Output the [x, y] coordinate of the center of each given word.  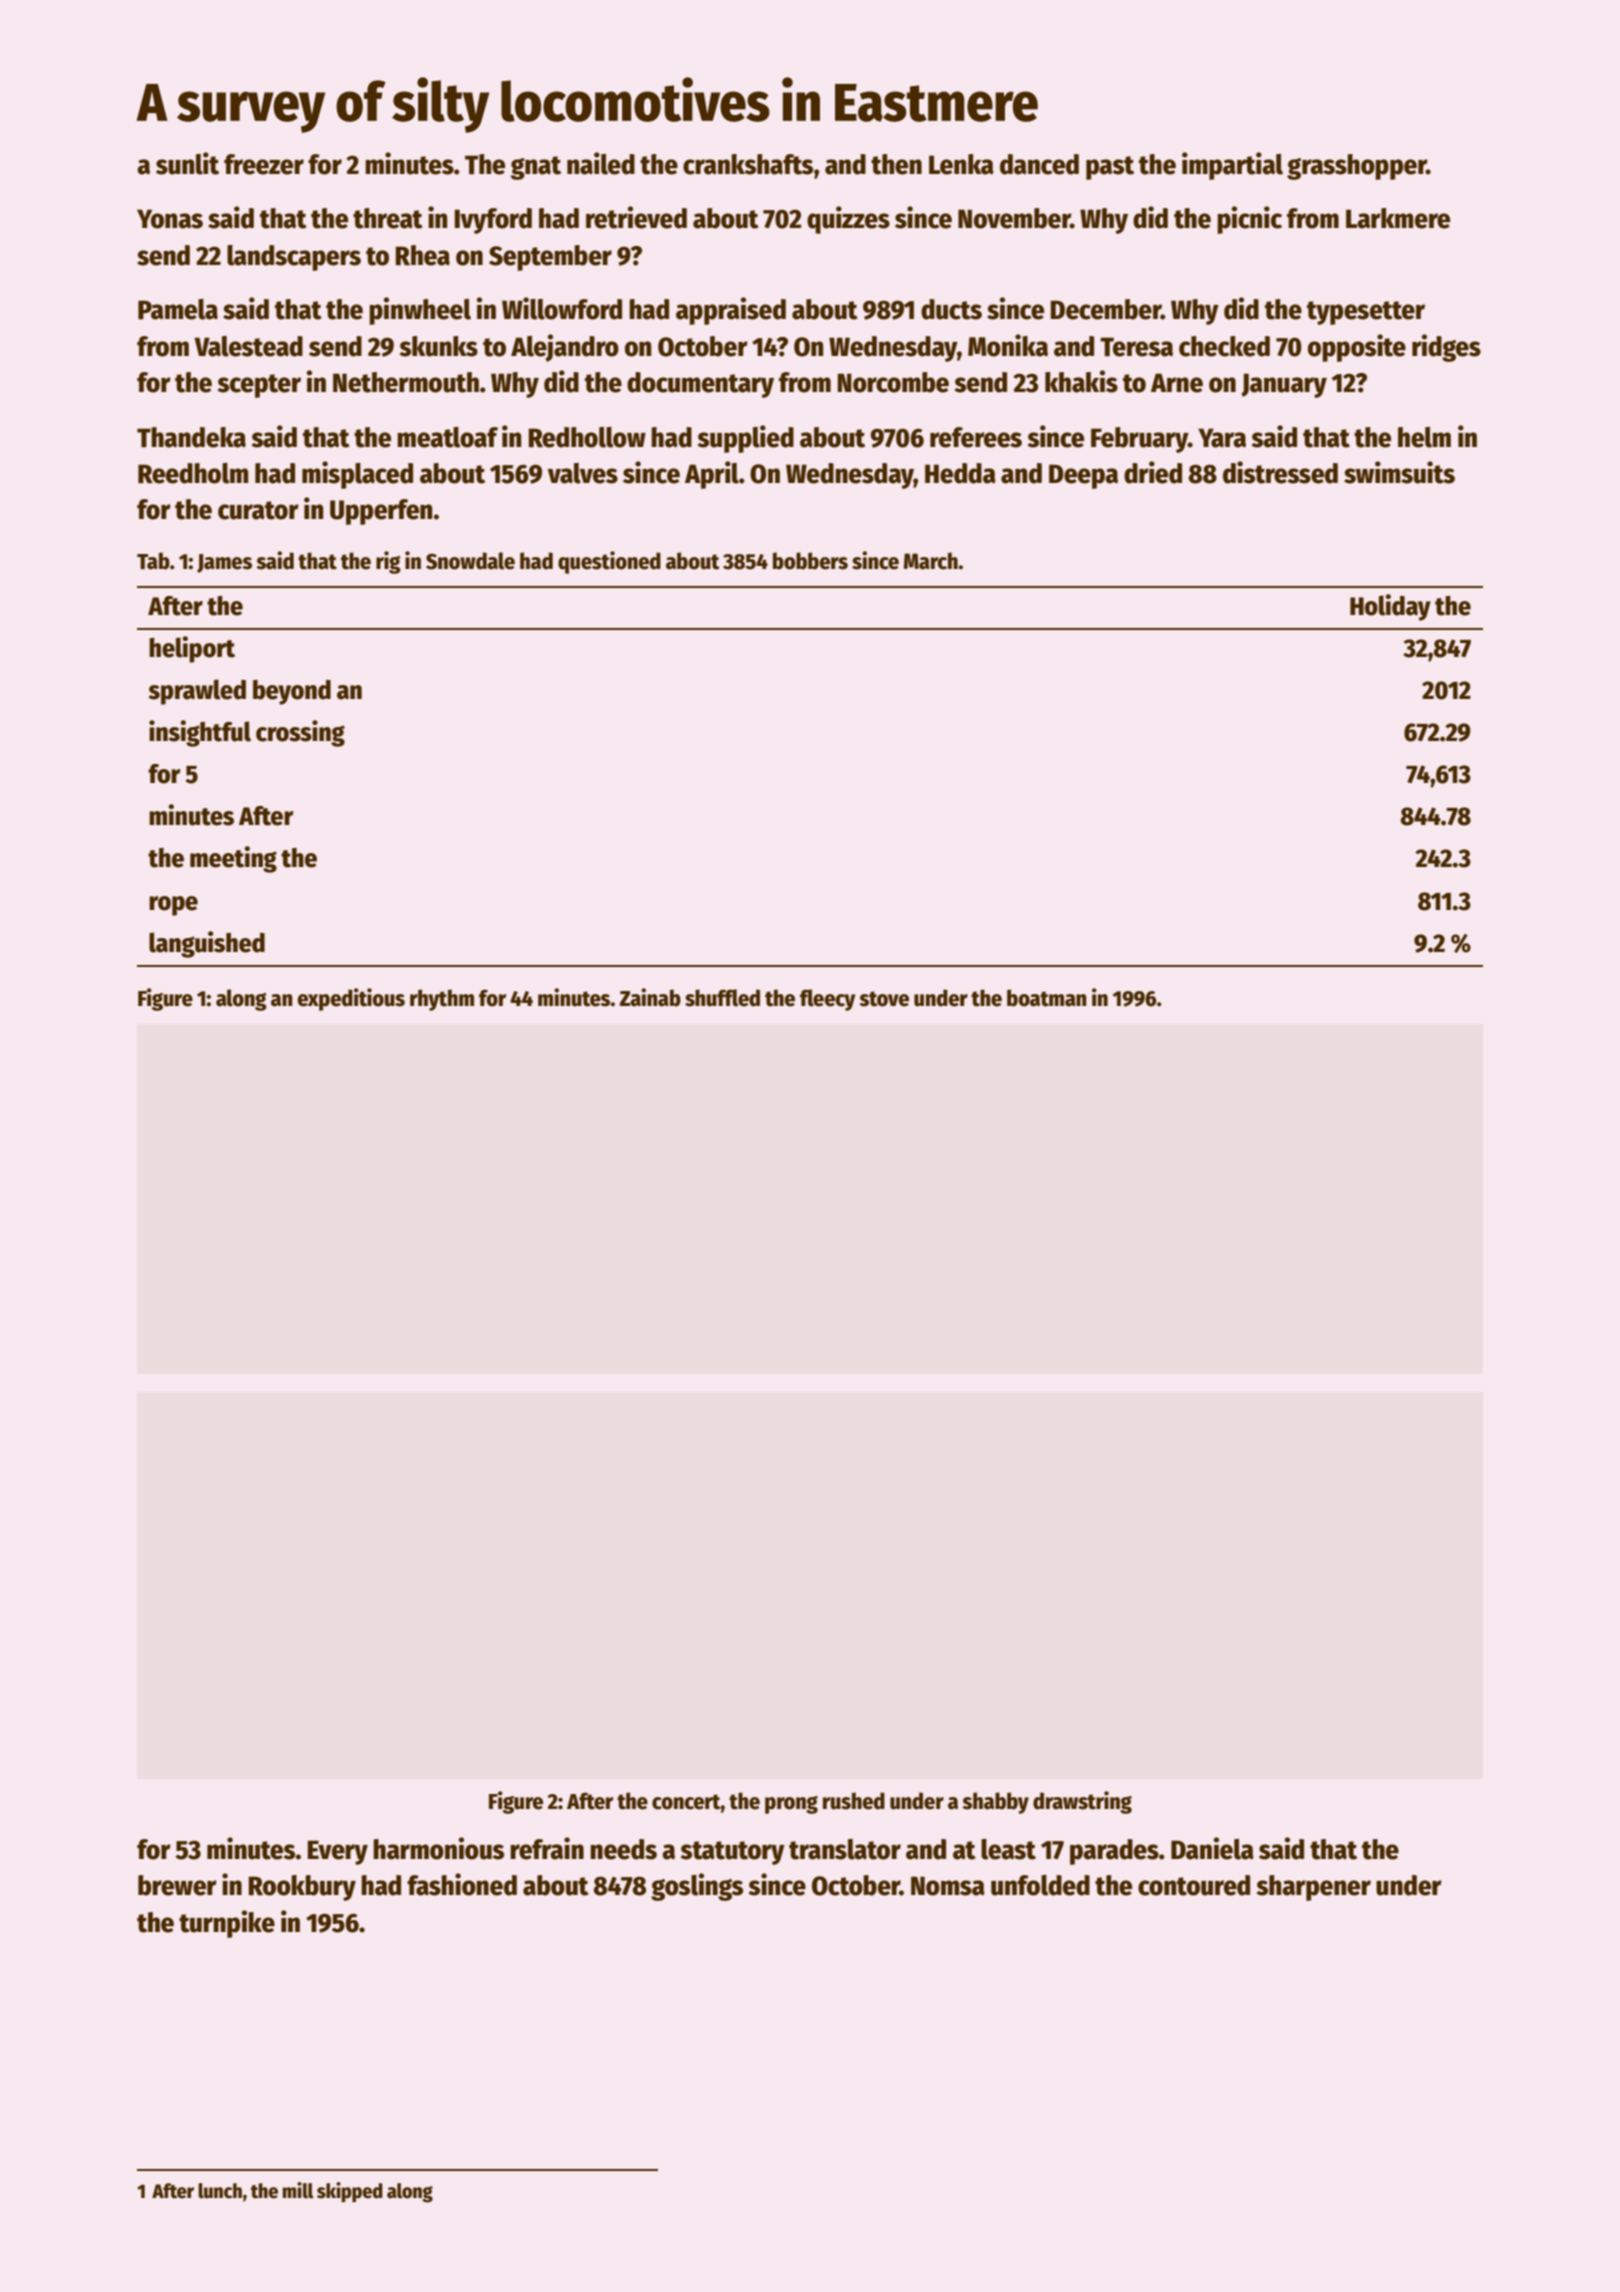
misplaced [357, 475]
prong [791, 1805]
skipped [350, 2192]
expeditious [351, 999]
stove [884, 999]
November [1014, 218]
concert [686, 1802]
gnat [536, 168]
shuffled [722, 998]
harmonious [438, 1848]
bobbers [810, 561]
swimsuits [1399, 472]
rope [173, 906]
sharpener [1314, 1888]
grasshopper [1357, 167]
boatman [1047, 998]
